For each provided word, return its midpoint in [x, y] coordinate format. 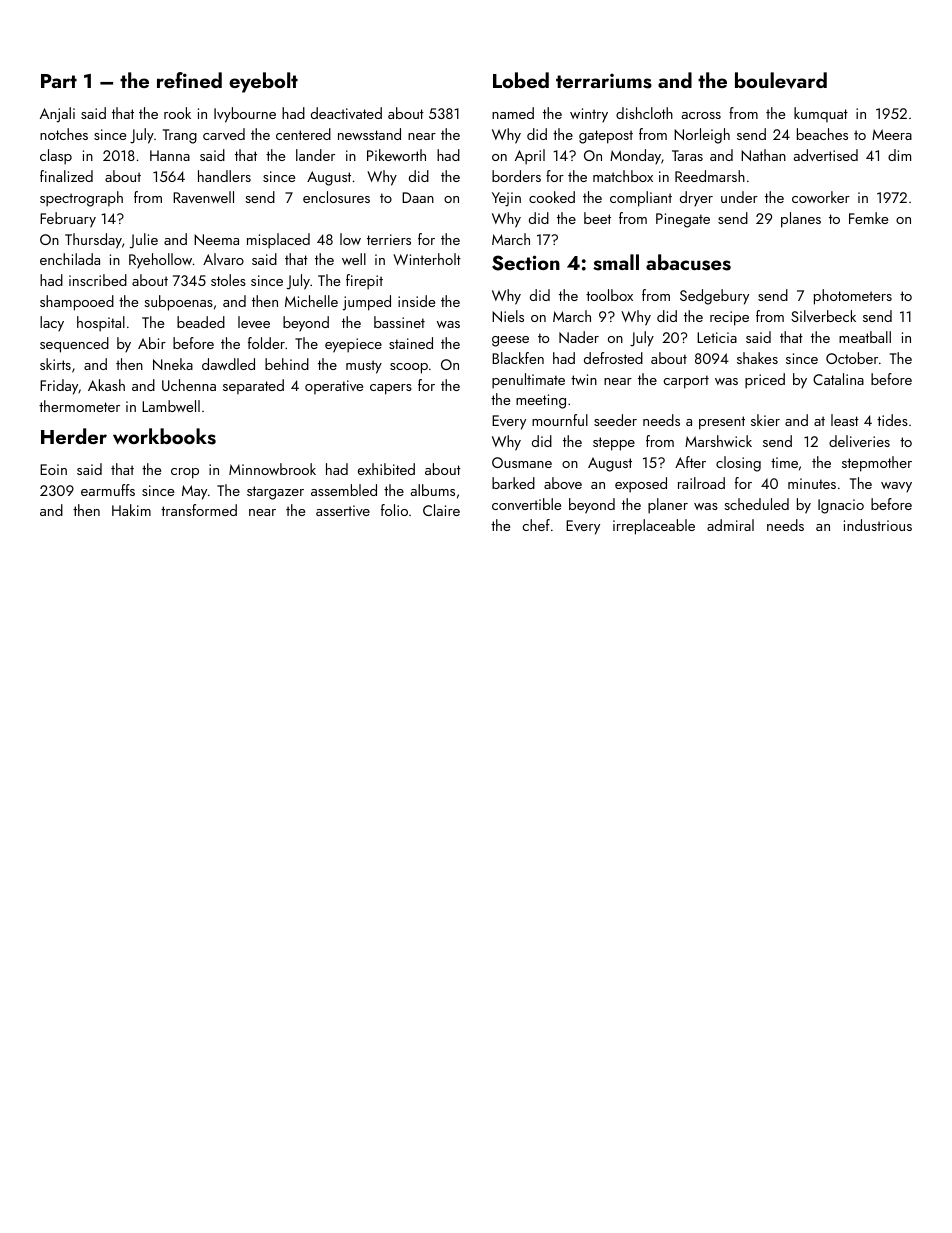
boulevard [781, 80]
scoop [409, 368]
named [513, 113]
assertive [343, 510]
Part [59, 81]
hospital [101, 324]
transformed [199, 510]
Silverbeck [823, 316]
